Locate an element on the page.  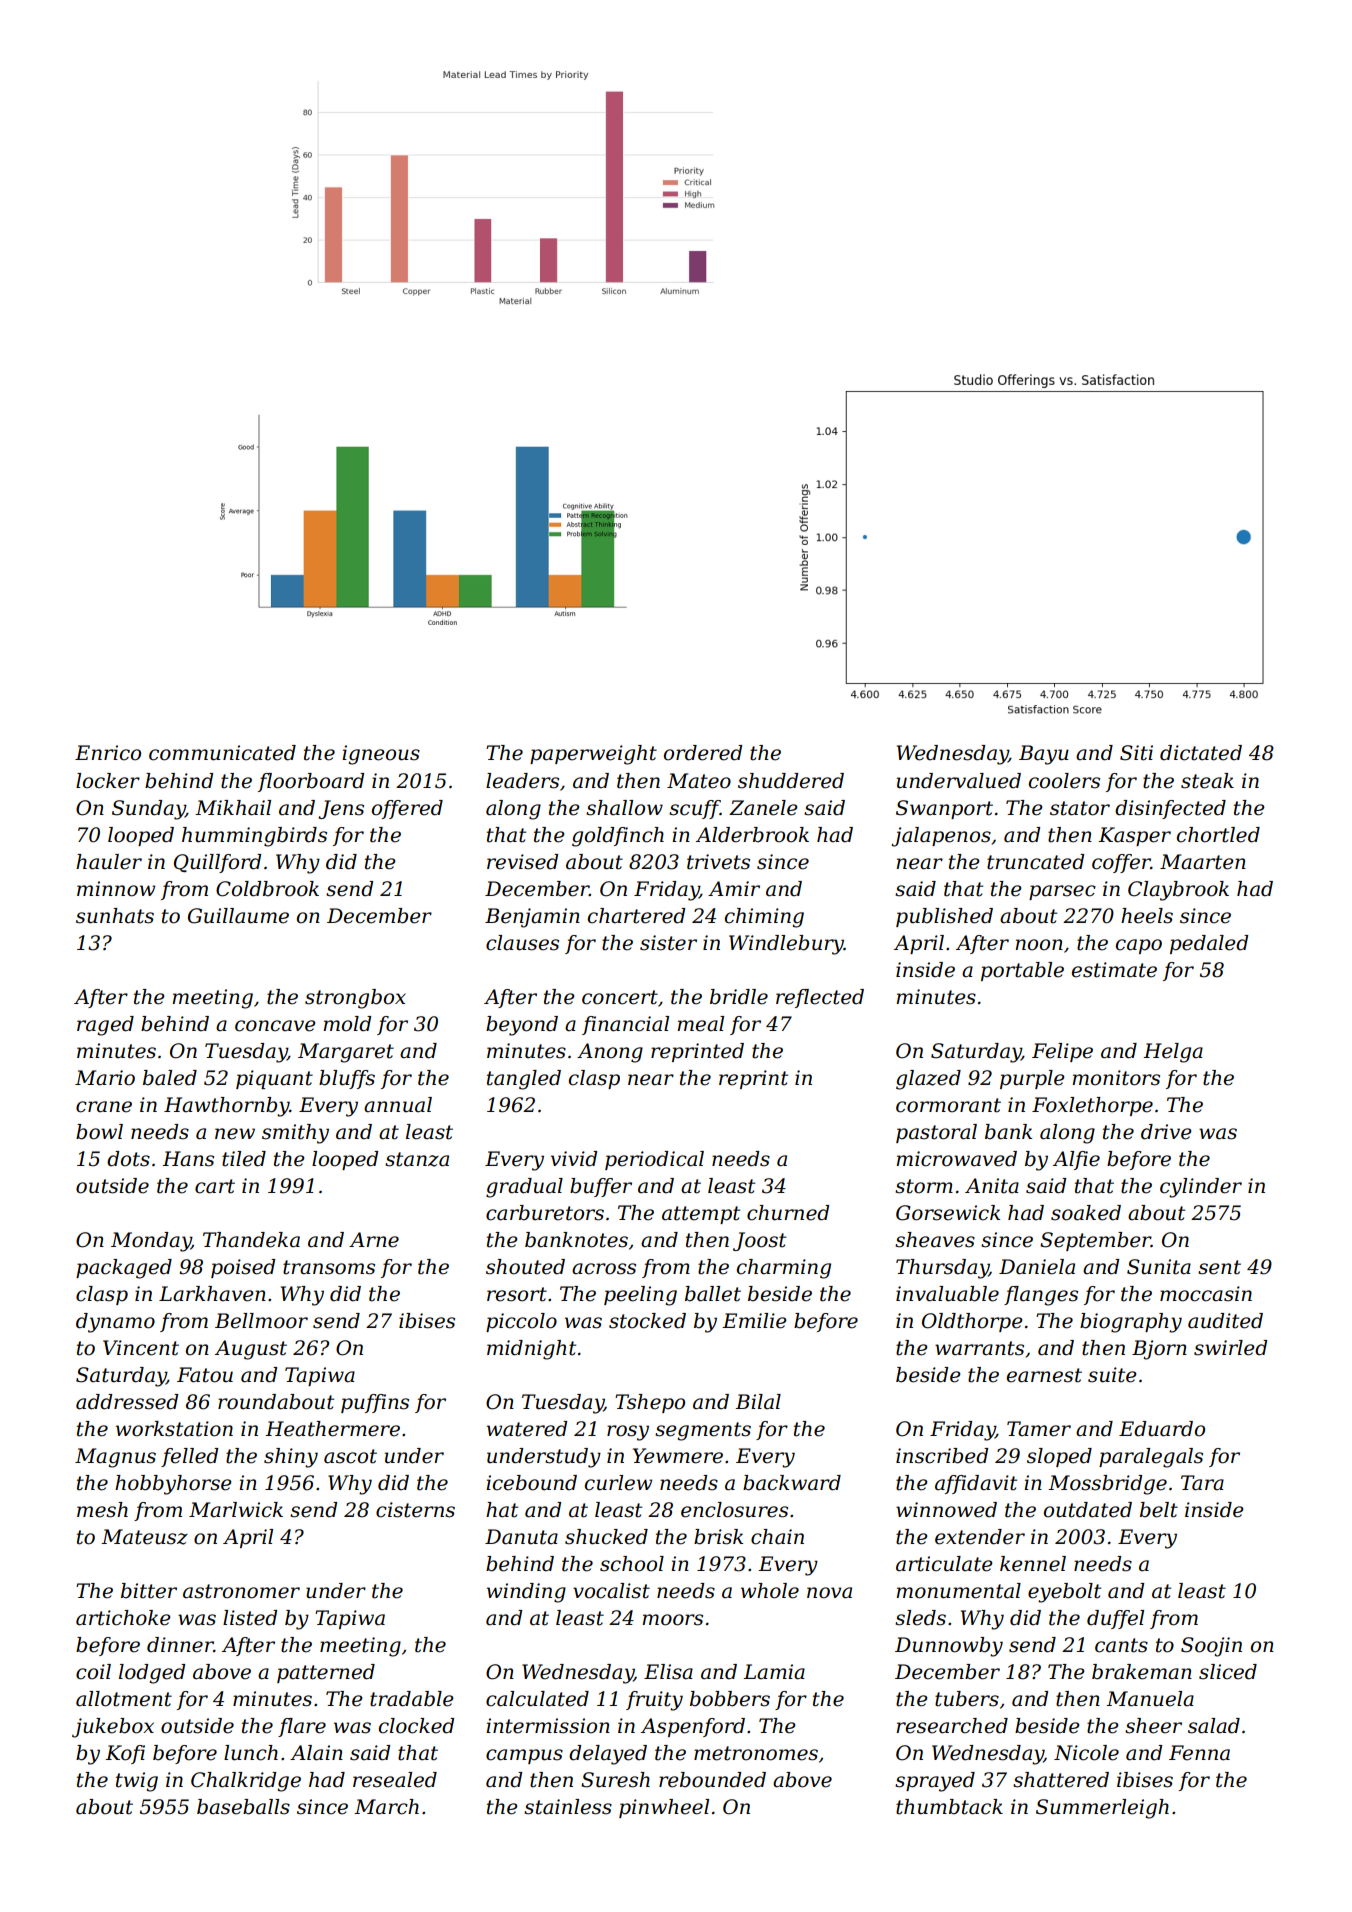
Elisa is located at coordinates (668, 1672).
